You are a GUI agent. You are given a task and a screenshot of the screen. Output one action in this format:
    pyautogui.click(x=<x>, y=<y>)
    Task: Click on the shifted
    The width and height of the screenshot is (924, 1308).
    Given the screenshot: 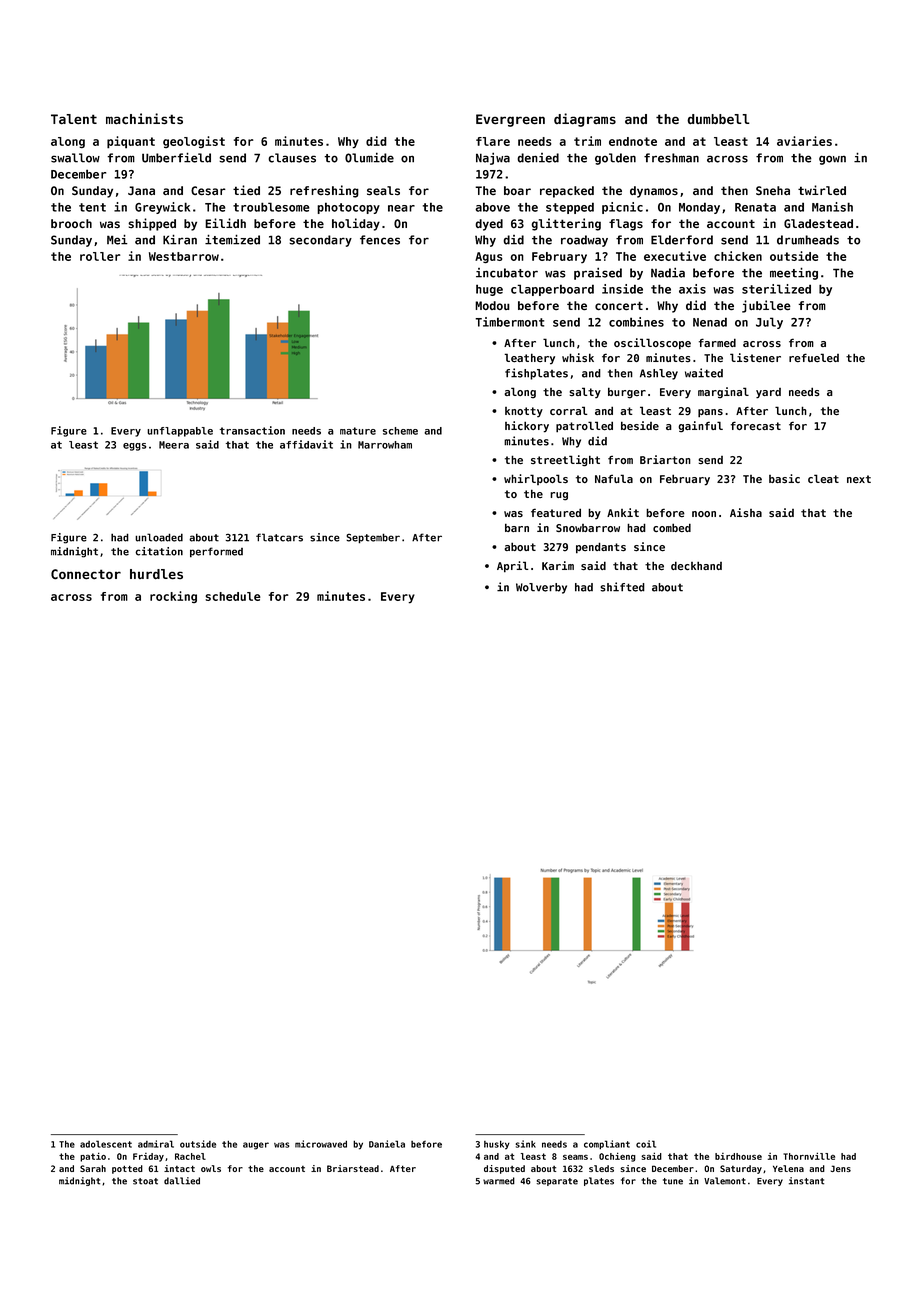 What is the action you would take?
    pyautogui.click(x=622, y=587)
